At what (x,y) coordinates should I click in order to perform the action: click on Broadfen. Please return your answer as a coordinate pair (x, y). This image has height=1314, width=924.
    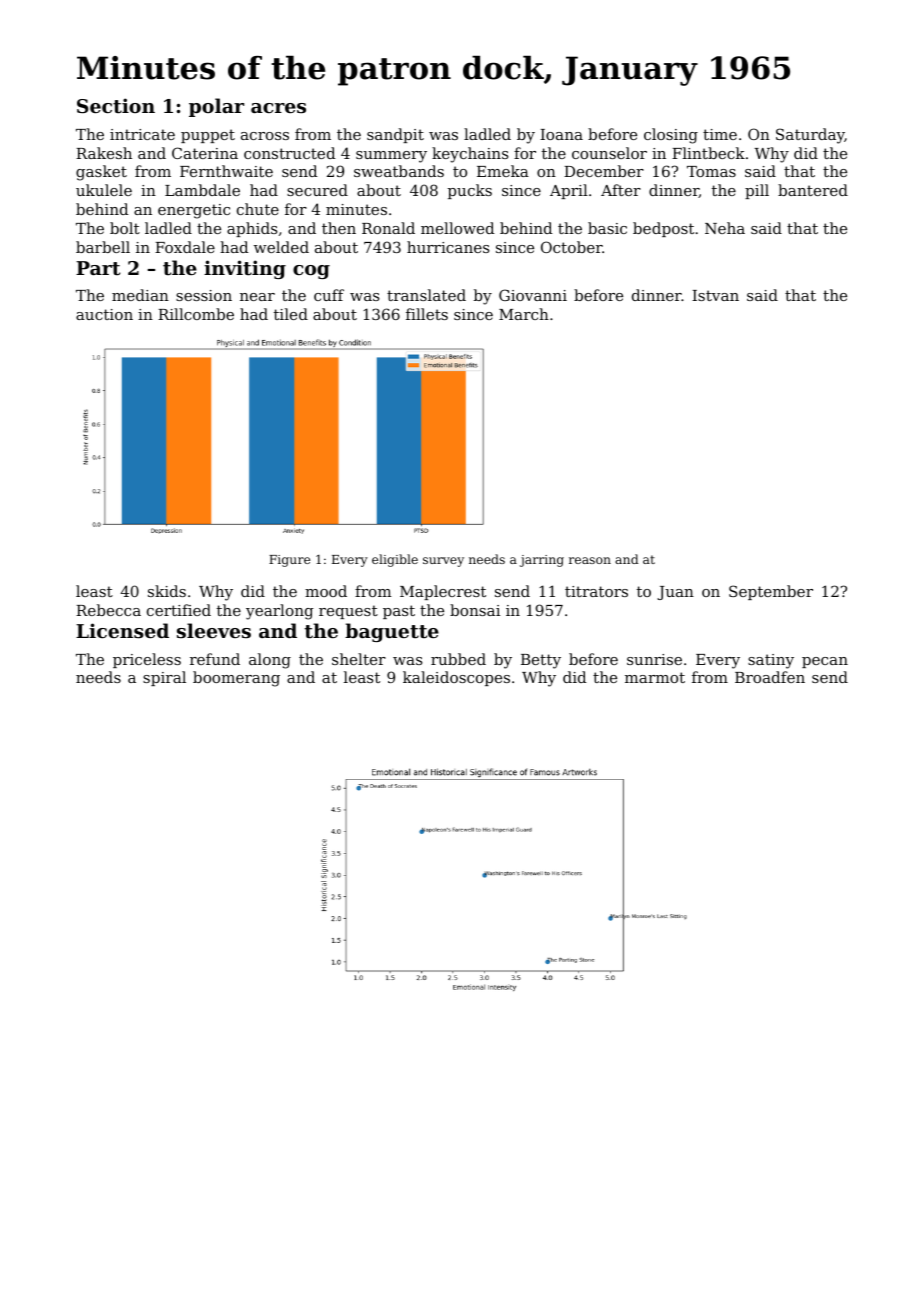
    Looking at the image, I should click on (770, 677).
